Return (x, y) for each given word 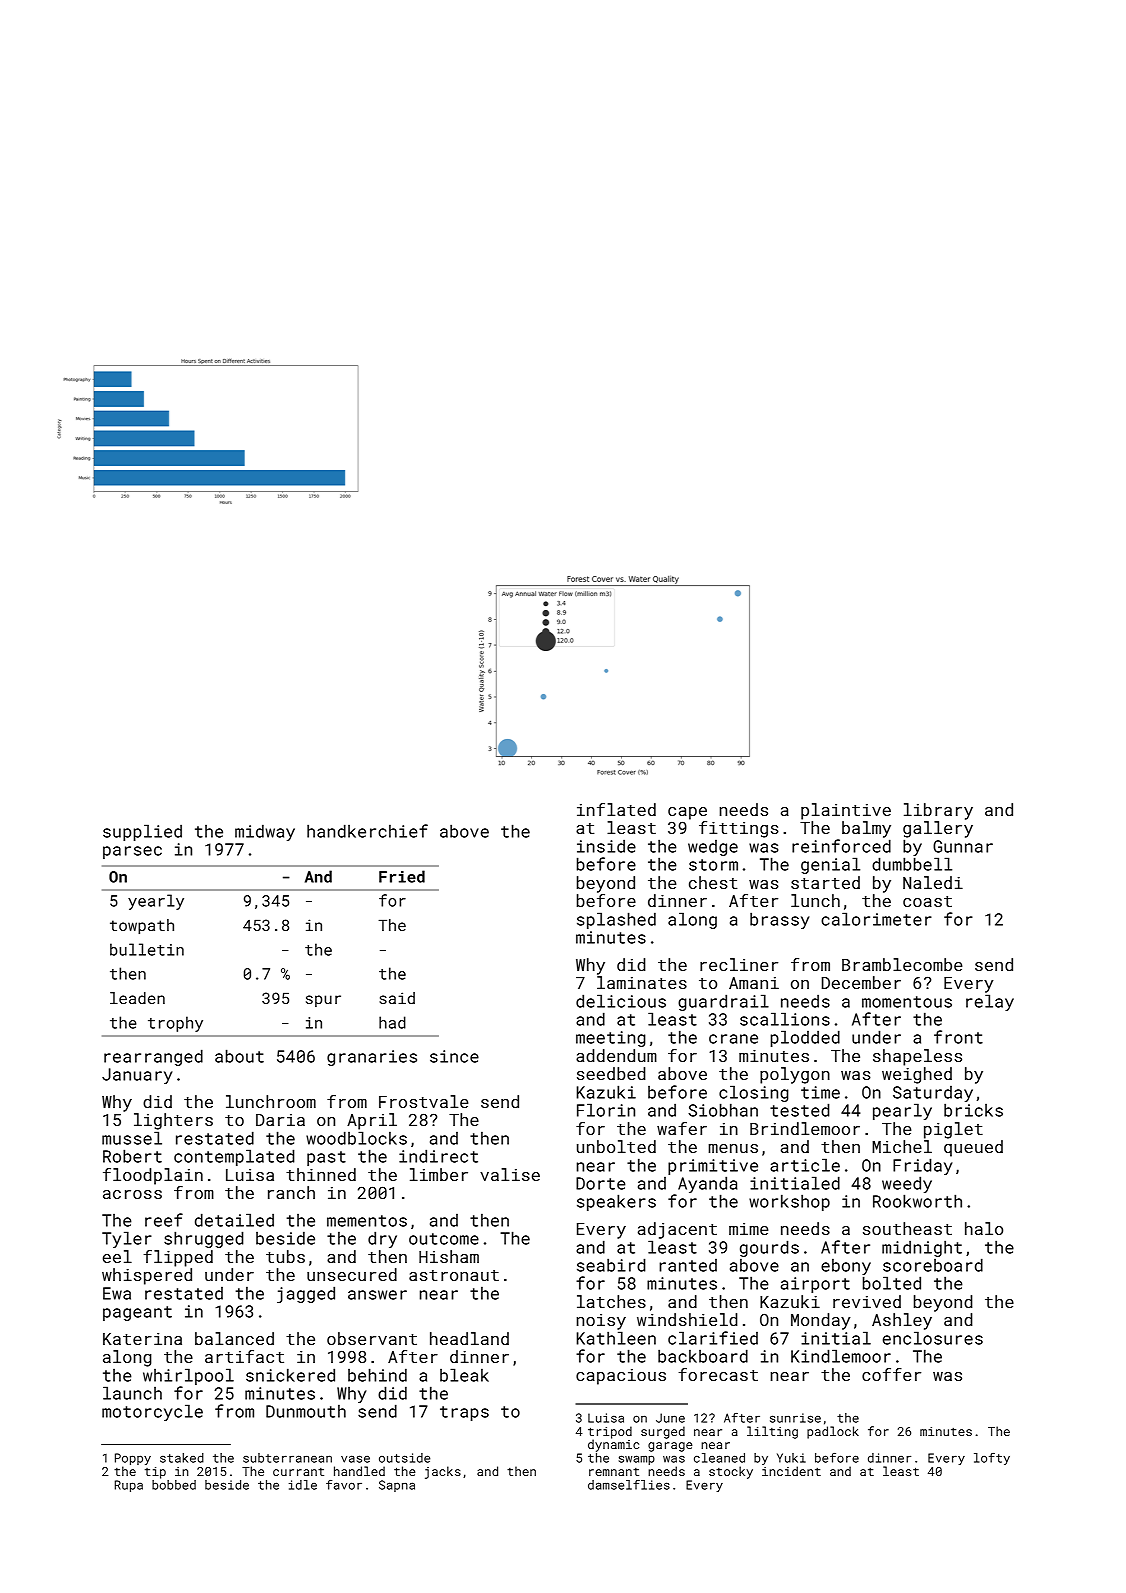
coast (927, 901)
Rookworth (917, 1201)
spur (323, 1001)
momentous (907, 1002)
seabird (611, 1265)
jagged (306, 1294)
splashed (616, 920)
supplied (142, 832)
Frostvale (424, 1101)
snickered (290, 1375)
